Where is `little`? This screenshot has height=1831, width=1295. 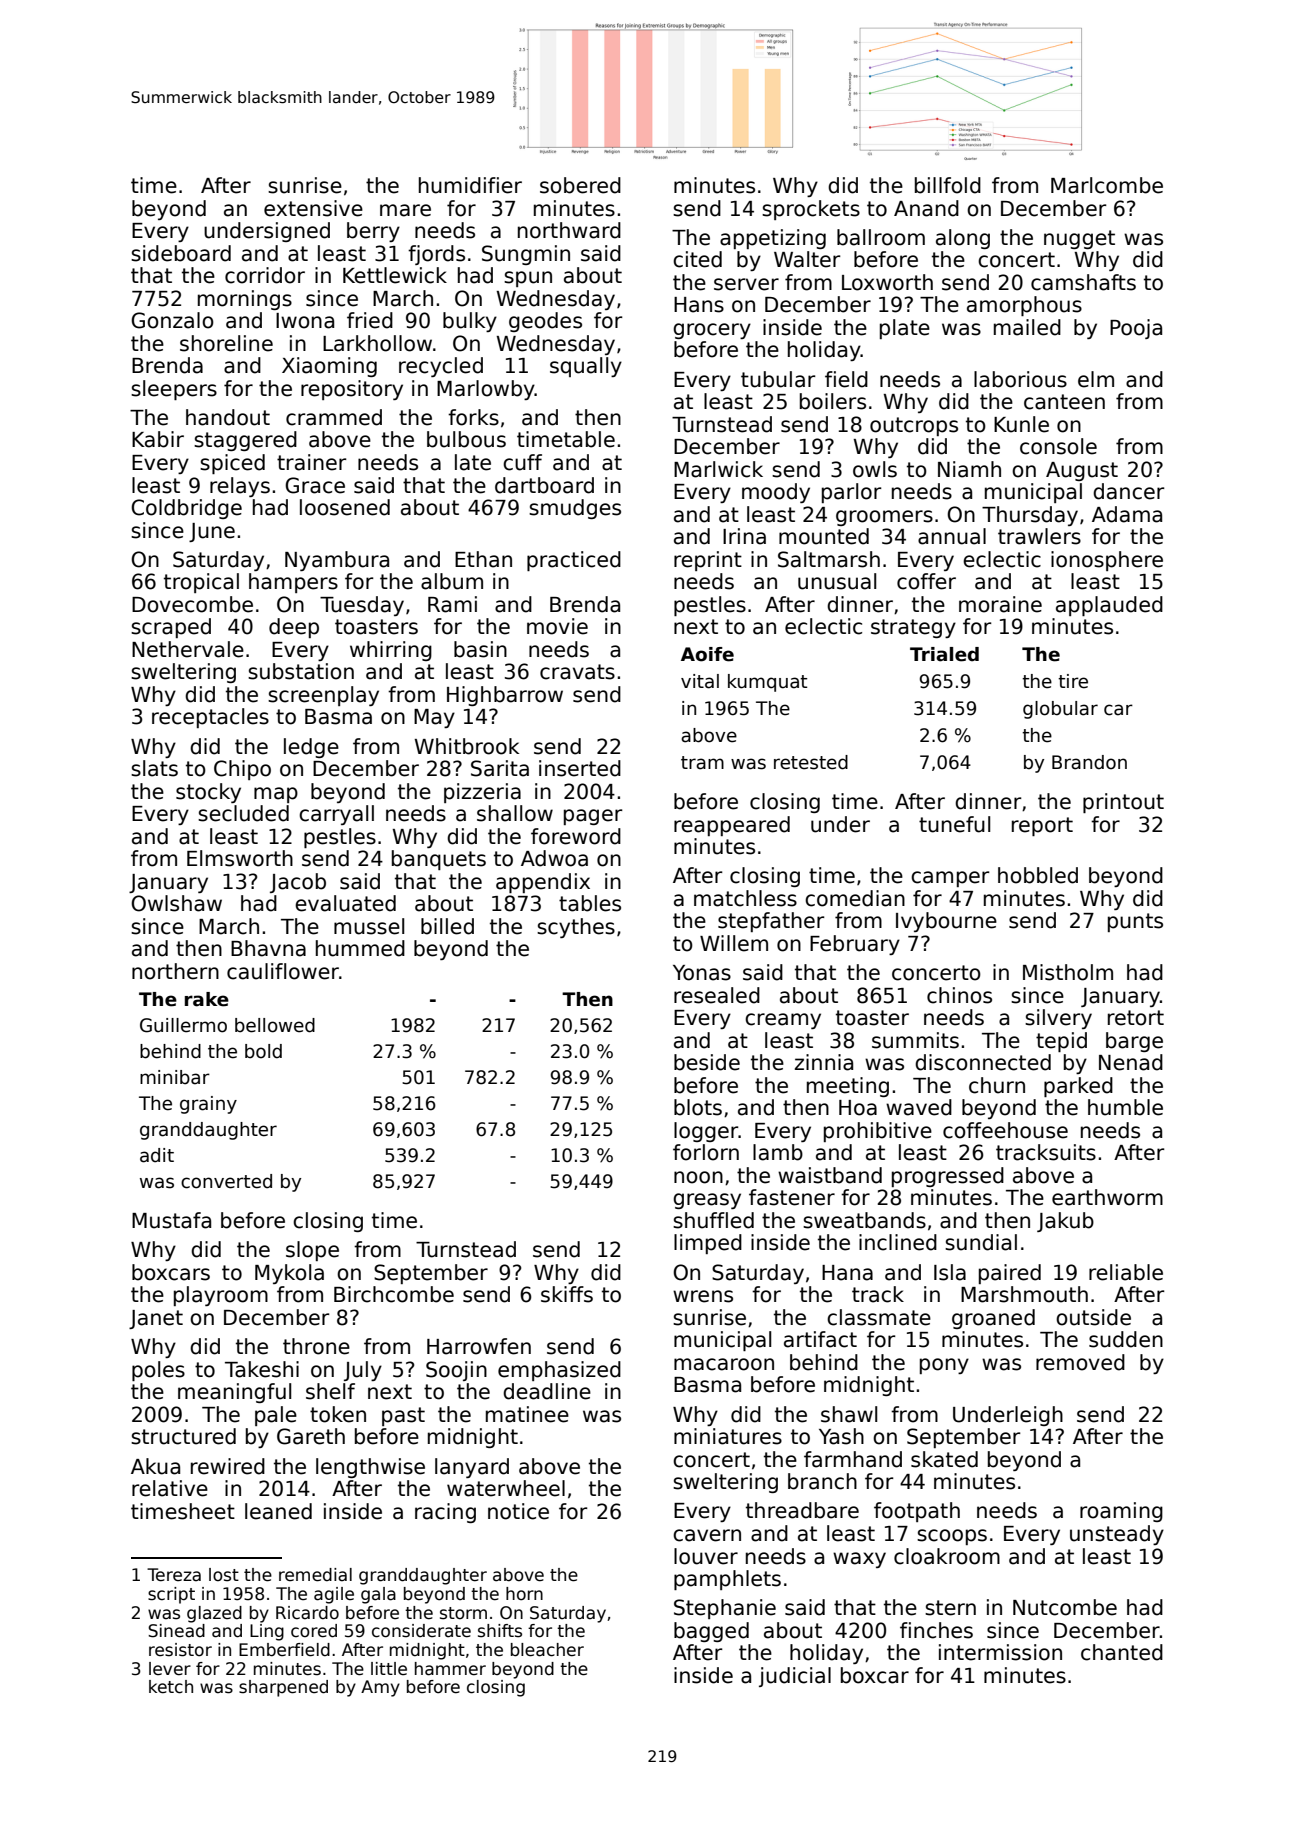 little is located at coordinates (389, 1668).
